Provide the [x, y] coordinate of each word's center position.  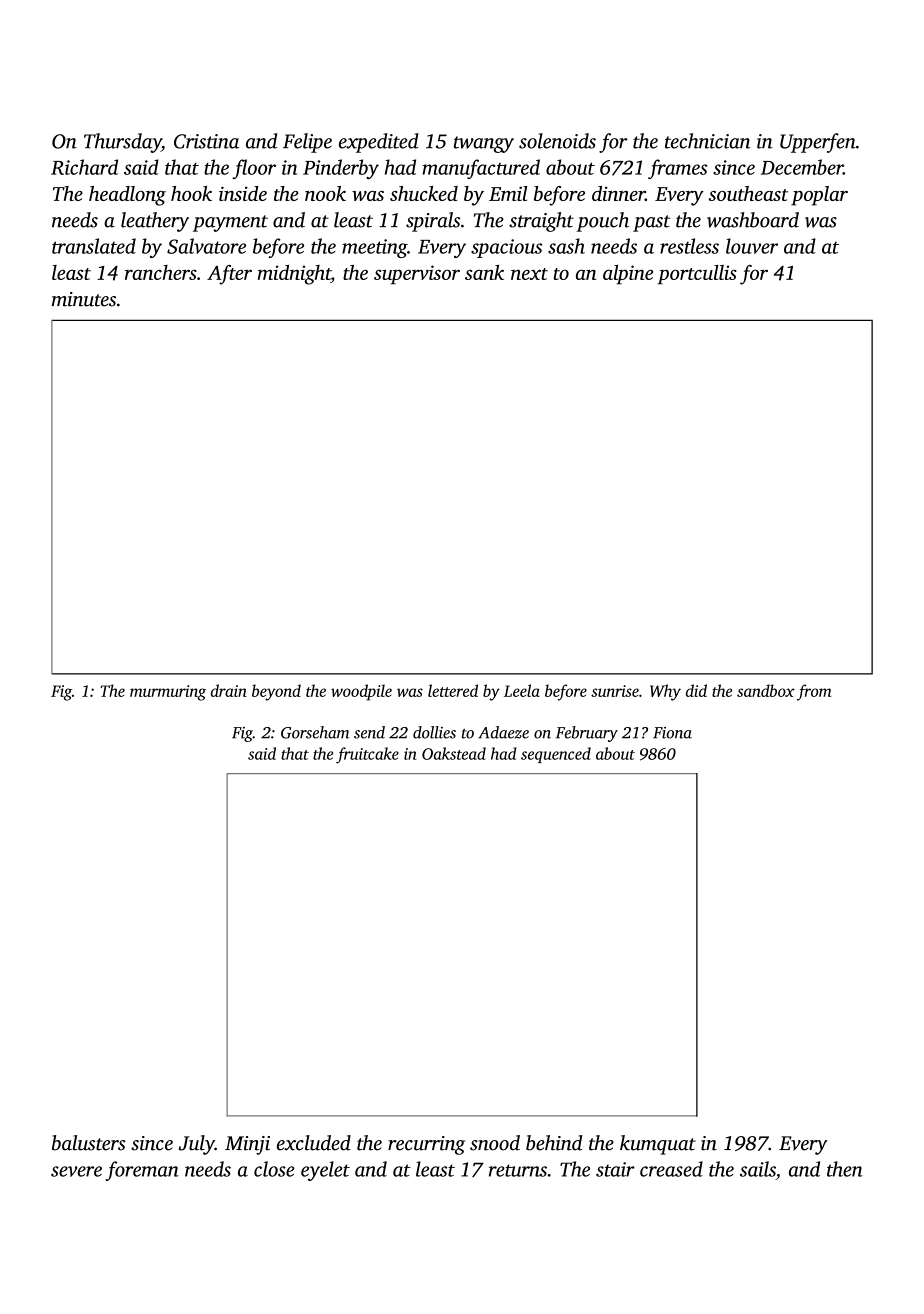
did [696, 690]
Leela [522, 690]
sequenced [556, 755]
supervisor [417, 274]
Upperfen [818, 143]
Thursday [123, 143]
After [229, 275]
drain [229, 690]
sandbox [766, 690]
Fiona [672, 733]
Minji [247, 1145]
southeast [748, 193]
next [529, 274]
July [197, 1145]
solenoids [557, 141]
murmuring [168, 693]
